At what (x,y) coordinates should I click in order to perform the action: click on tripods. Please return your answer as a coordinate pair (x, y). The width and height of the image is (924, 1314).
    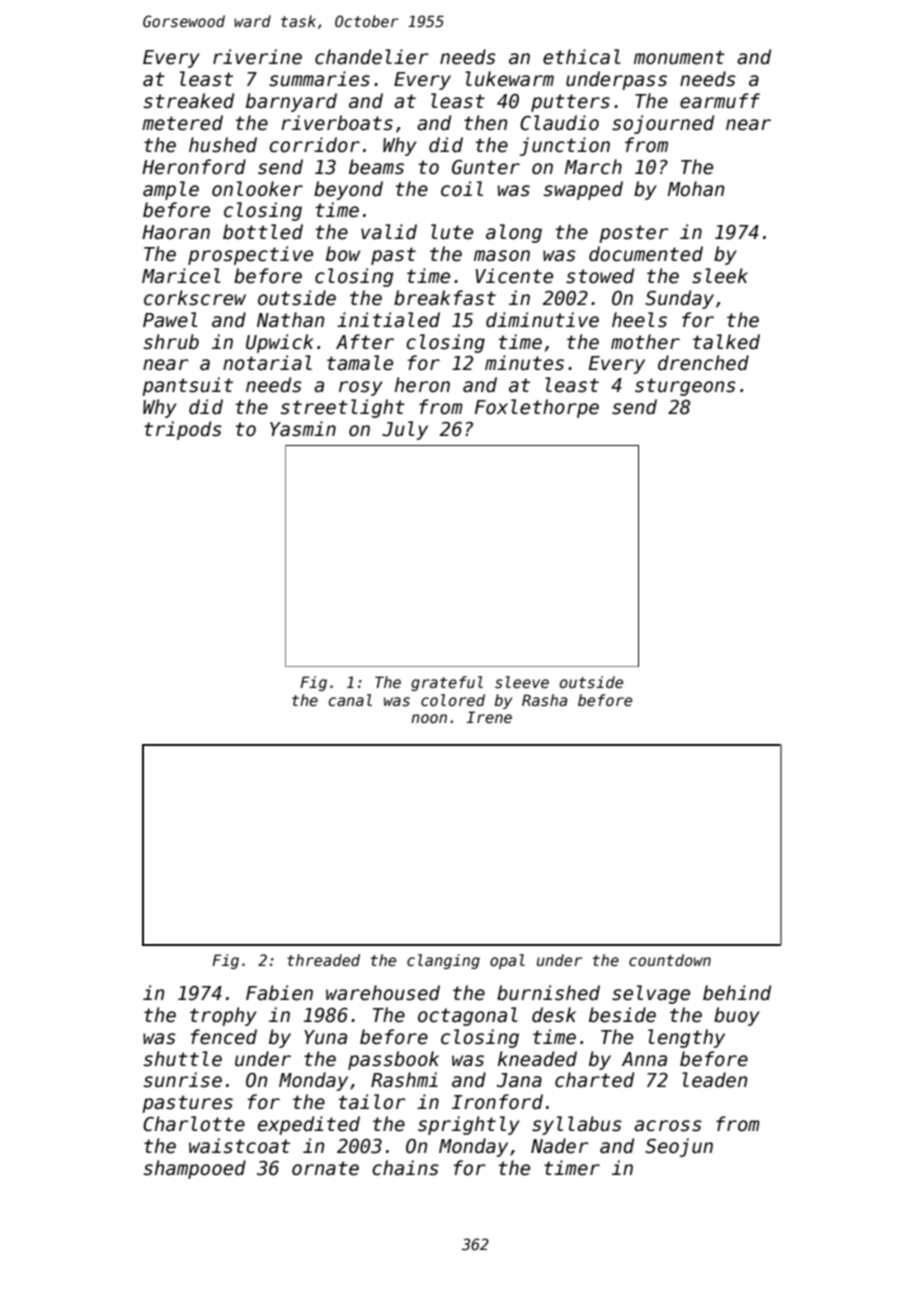
    Looking at the image, I should click on (183, 430).
